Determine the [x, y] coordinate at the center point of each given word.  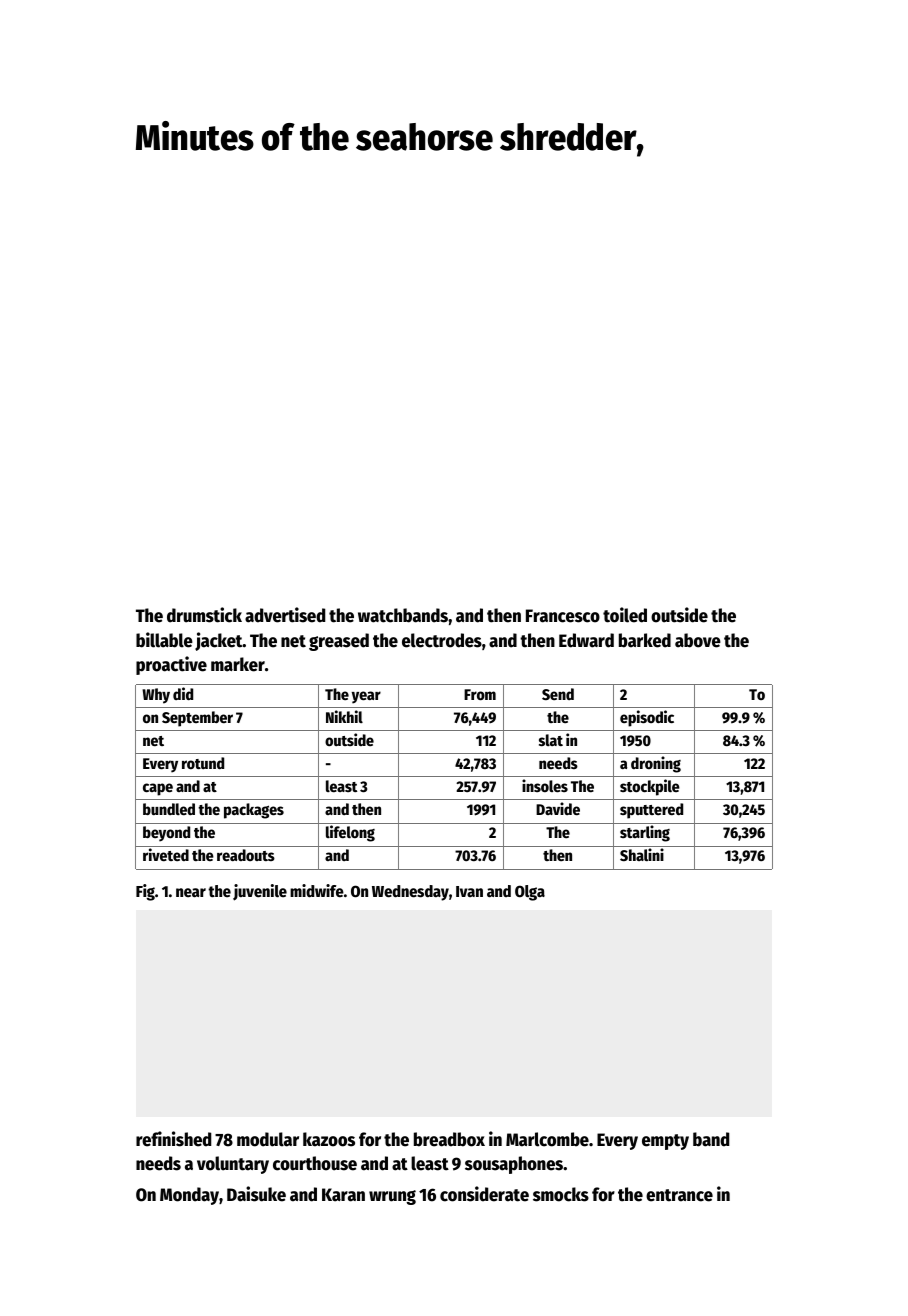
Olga [530, 893]
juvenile [260, 892]
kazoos [329, 1139]
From [480, 694]
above [698, 640]
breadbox [449, 1139]
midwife [317, 891]
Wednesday [410, 893]
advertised [285, 615]
